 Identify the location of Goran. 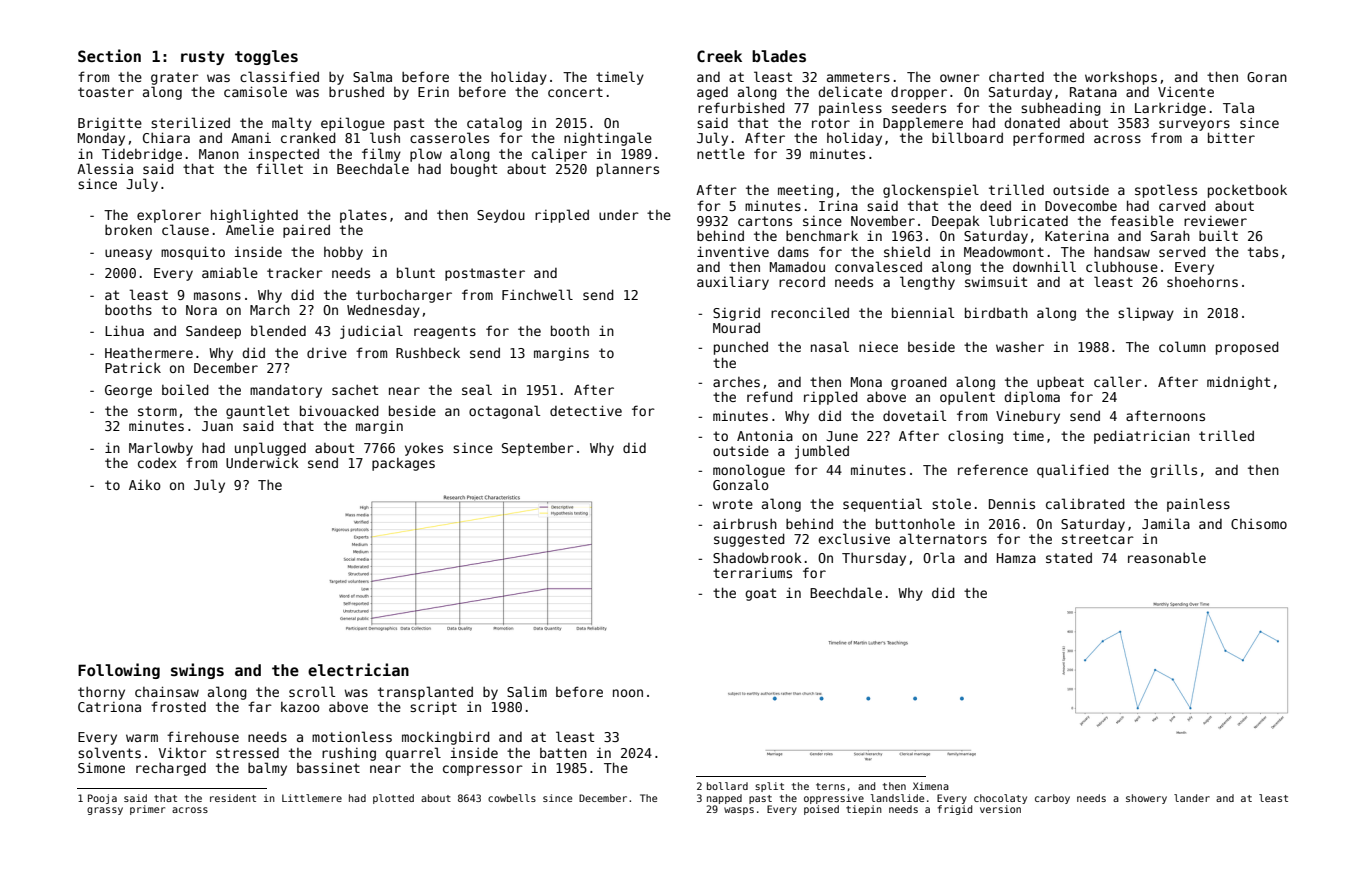
(1267, 77).
